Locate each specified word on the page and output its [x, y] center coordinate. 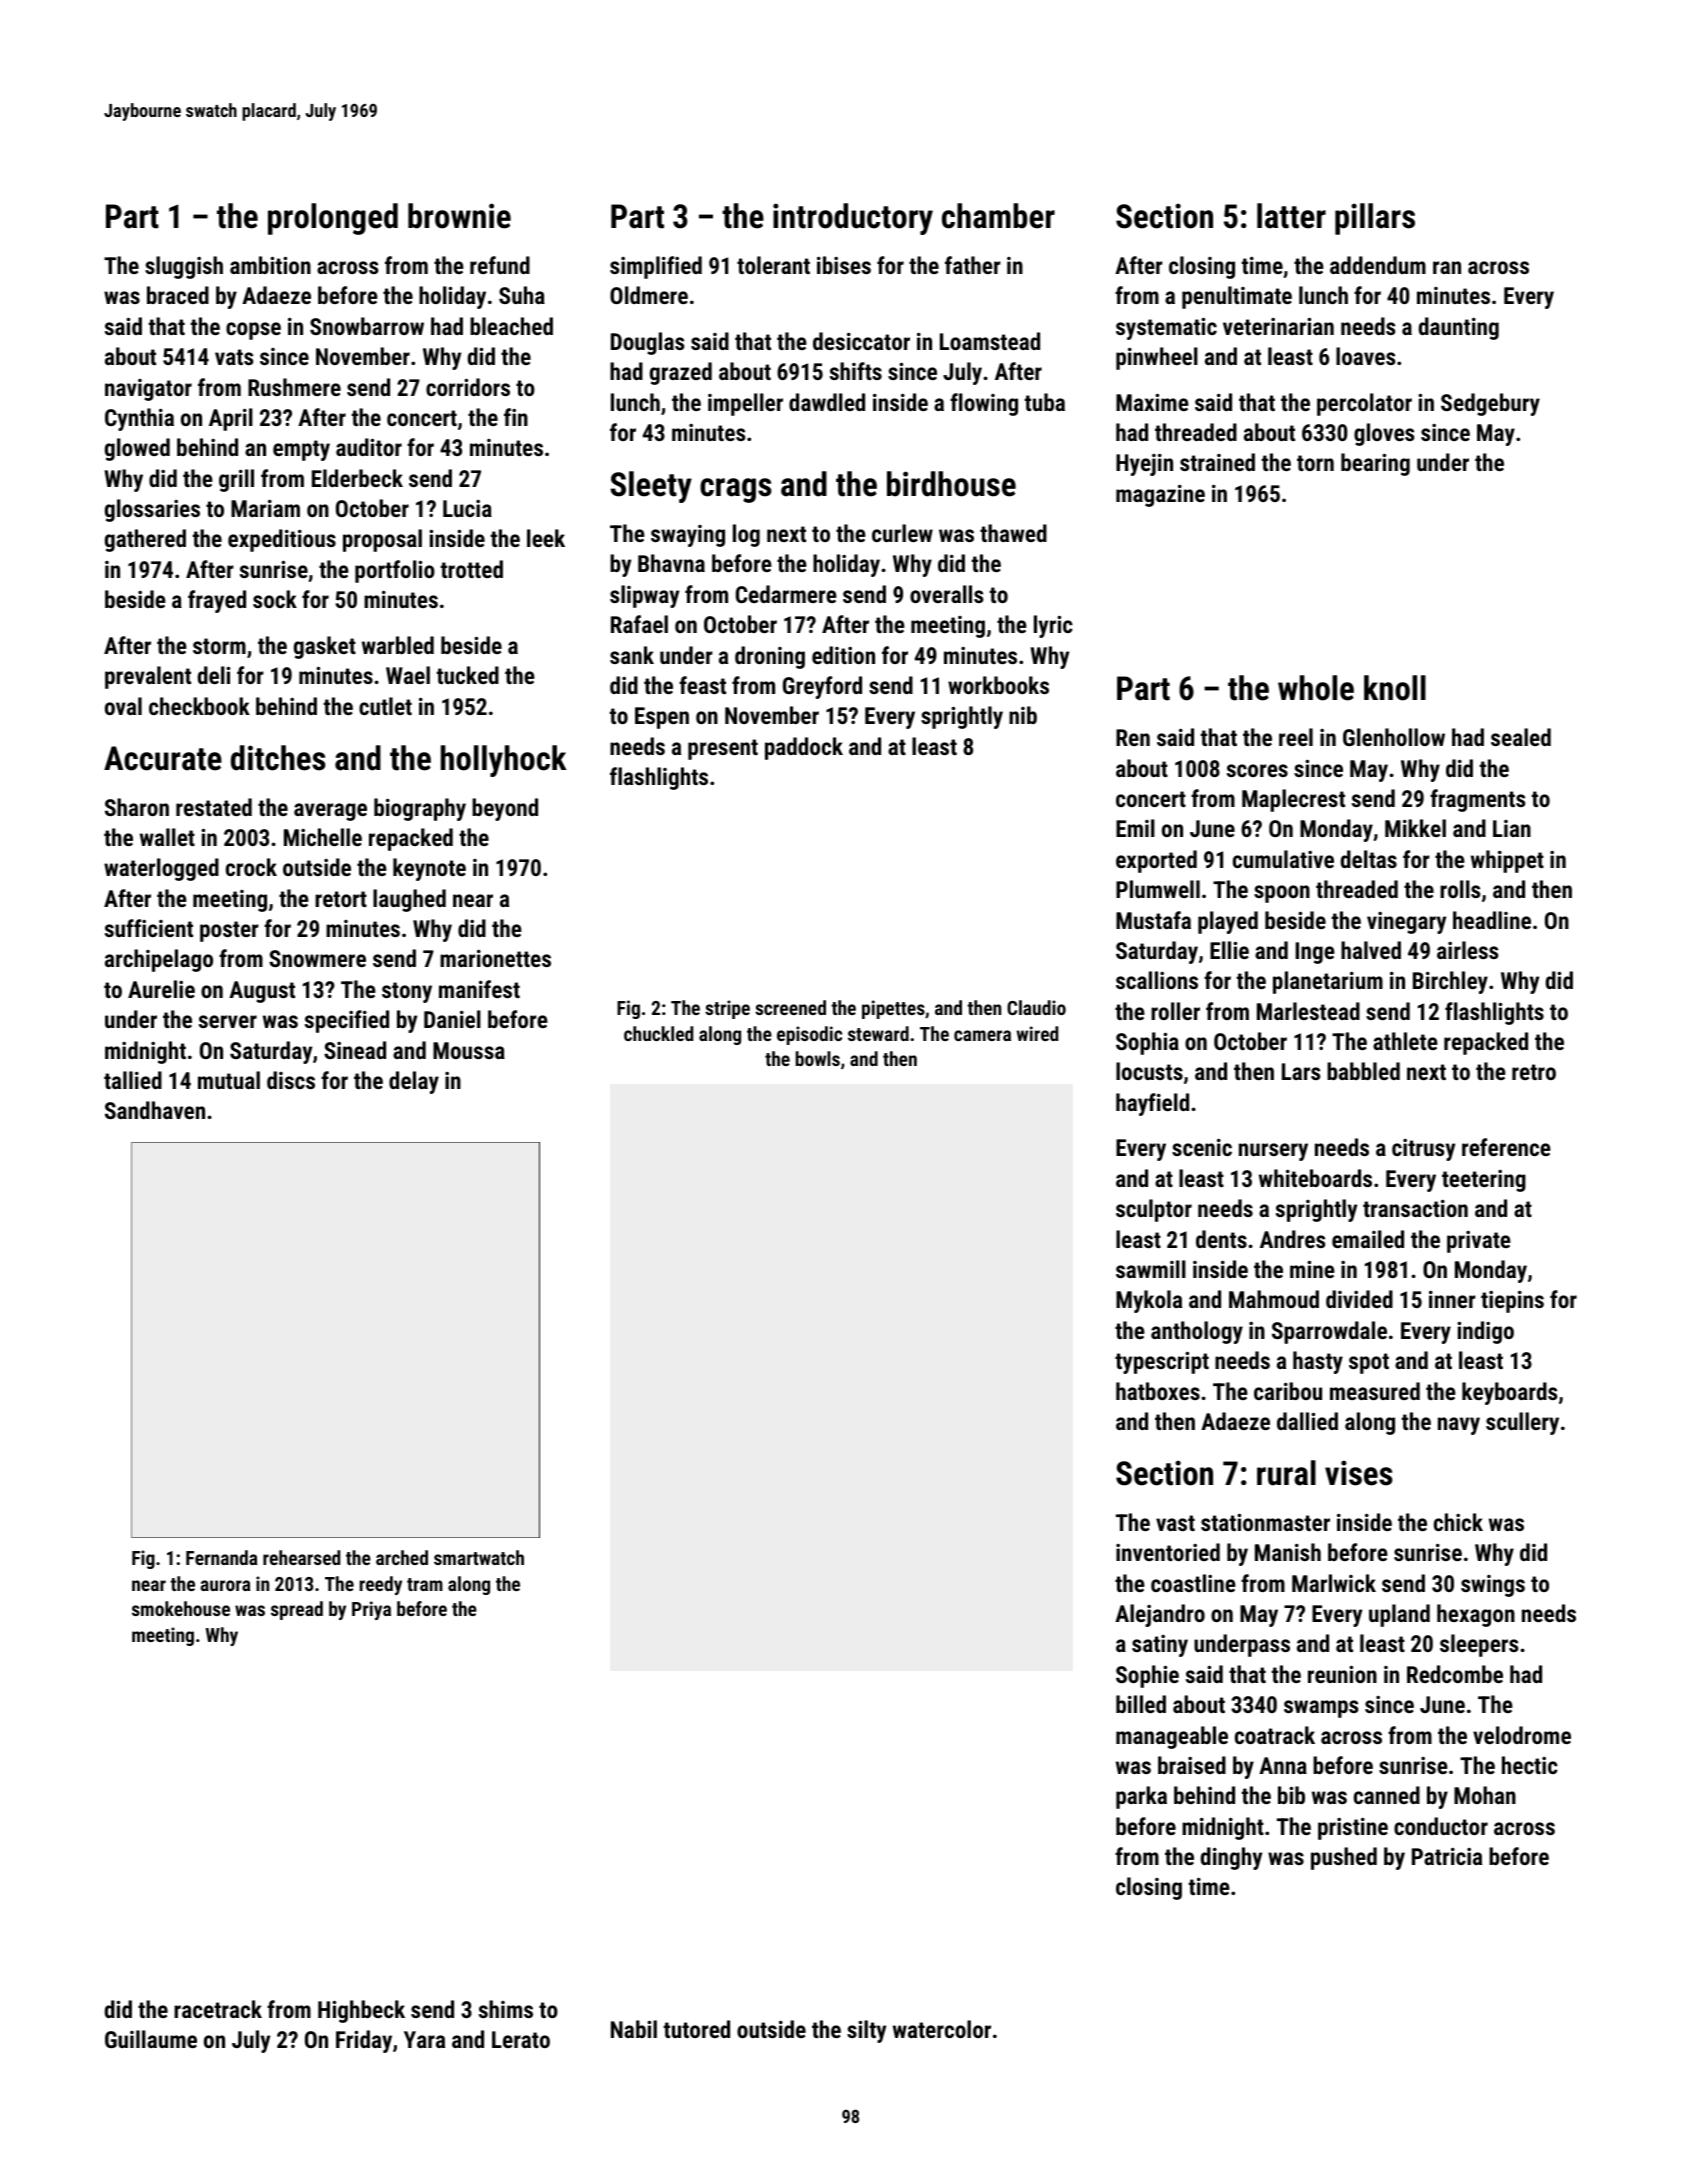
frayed [217, 601]
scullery [1522, 1423]
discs [291, 1080]
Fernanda [222, 1557]
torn [1315, 463]
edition [843, 655]
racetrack [218, 2009]
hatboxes [1158, 1391]
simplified [656, 267]
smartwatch [479, 1557]
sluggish [184, 267]
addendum [1378, 265]
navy [1459, 1426]
